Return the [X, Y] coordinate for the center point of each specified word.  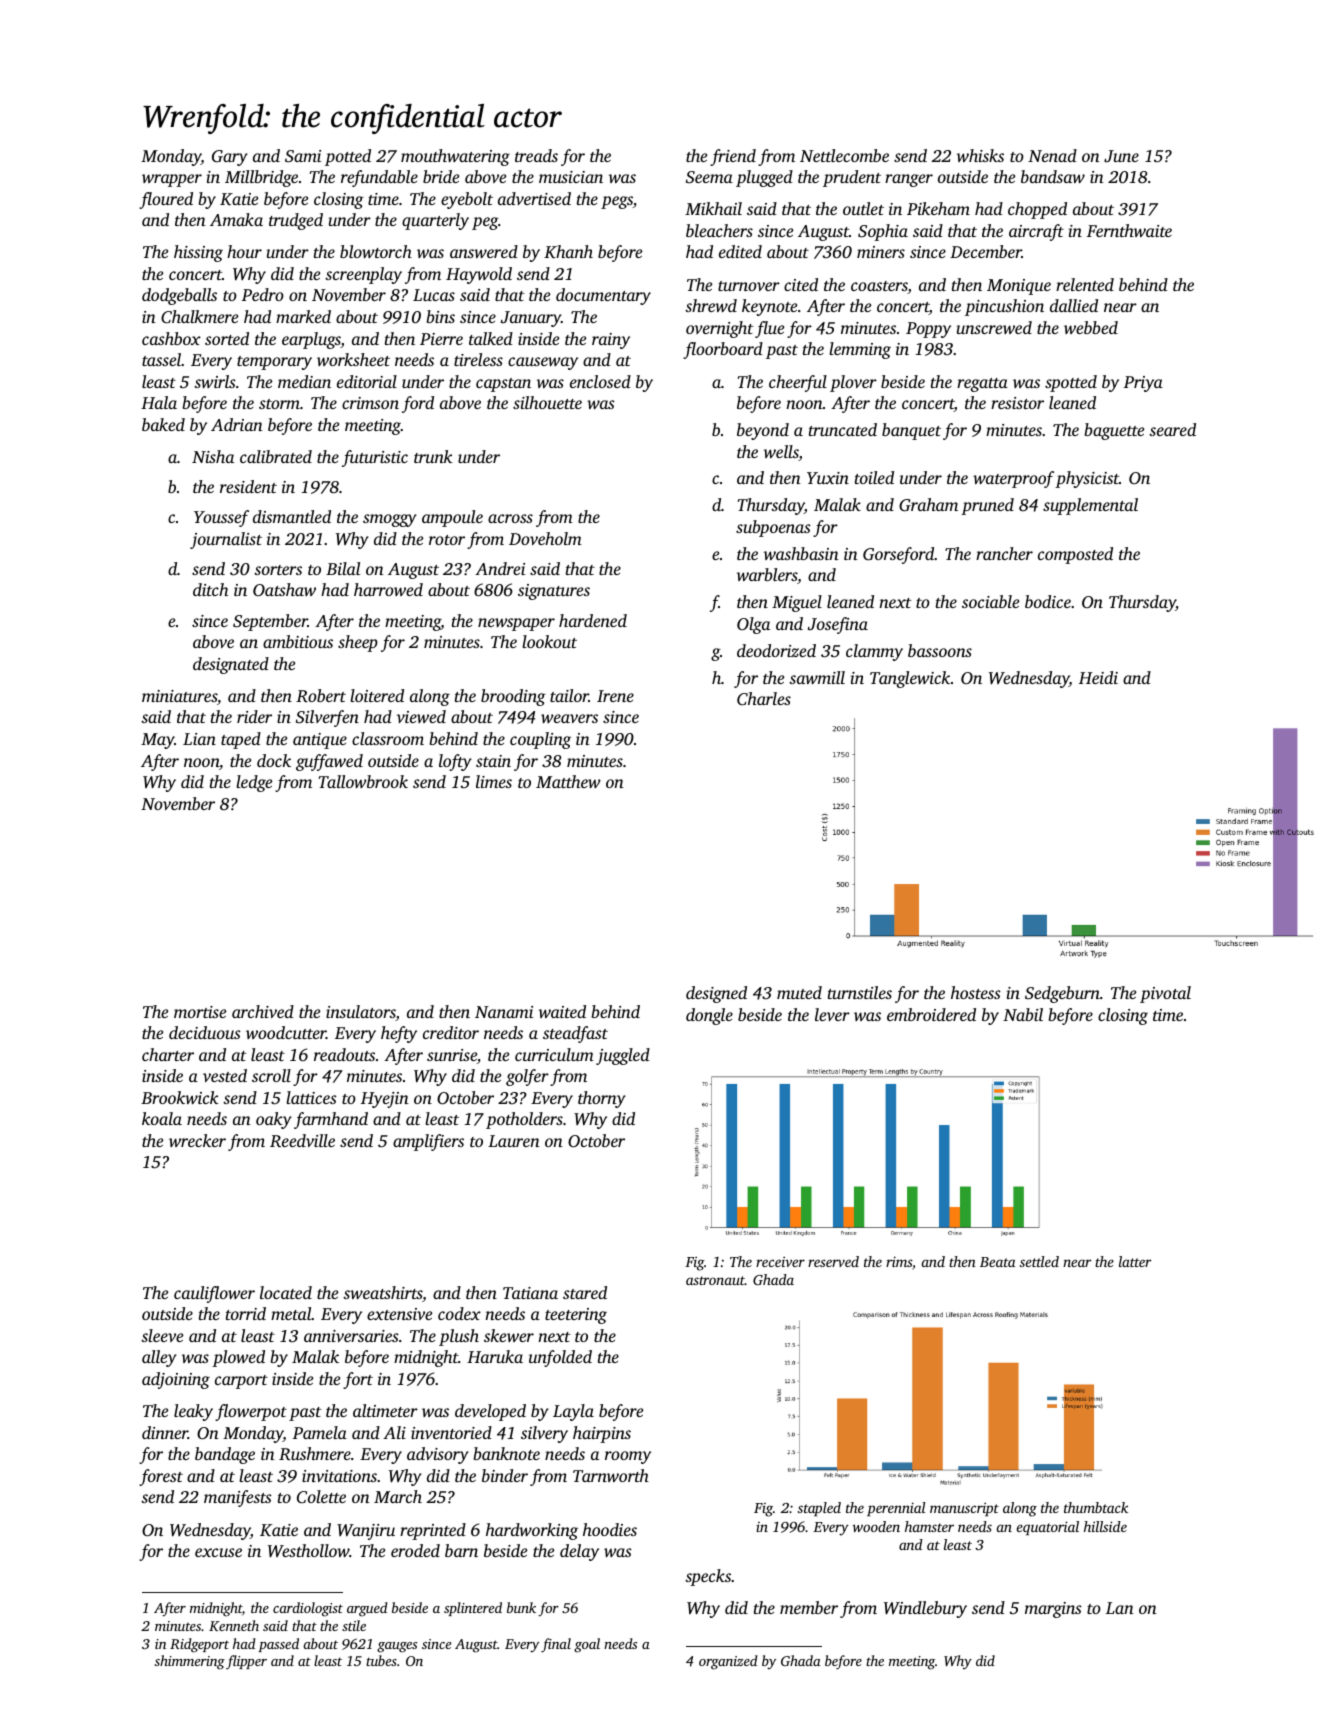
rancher [1004, 553]
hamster [929, 1526]
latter [1135, 1261]
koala [162, 1118]
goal [587, 1645]
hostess [976, 992]
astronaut [715, 1280]
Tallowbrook [363, 781]
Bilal [343, 568]
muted [799, 992]
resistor [1017, 403]
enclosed [600, 381]
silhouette [547, 402]
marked [303, 316]
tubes [381, 1660]
